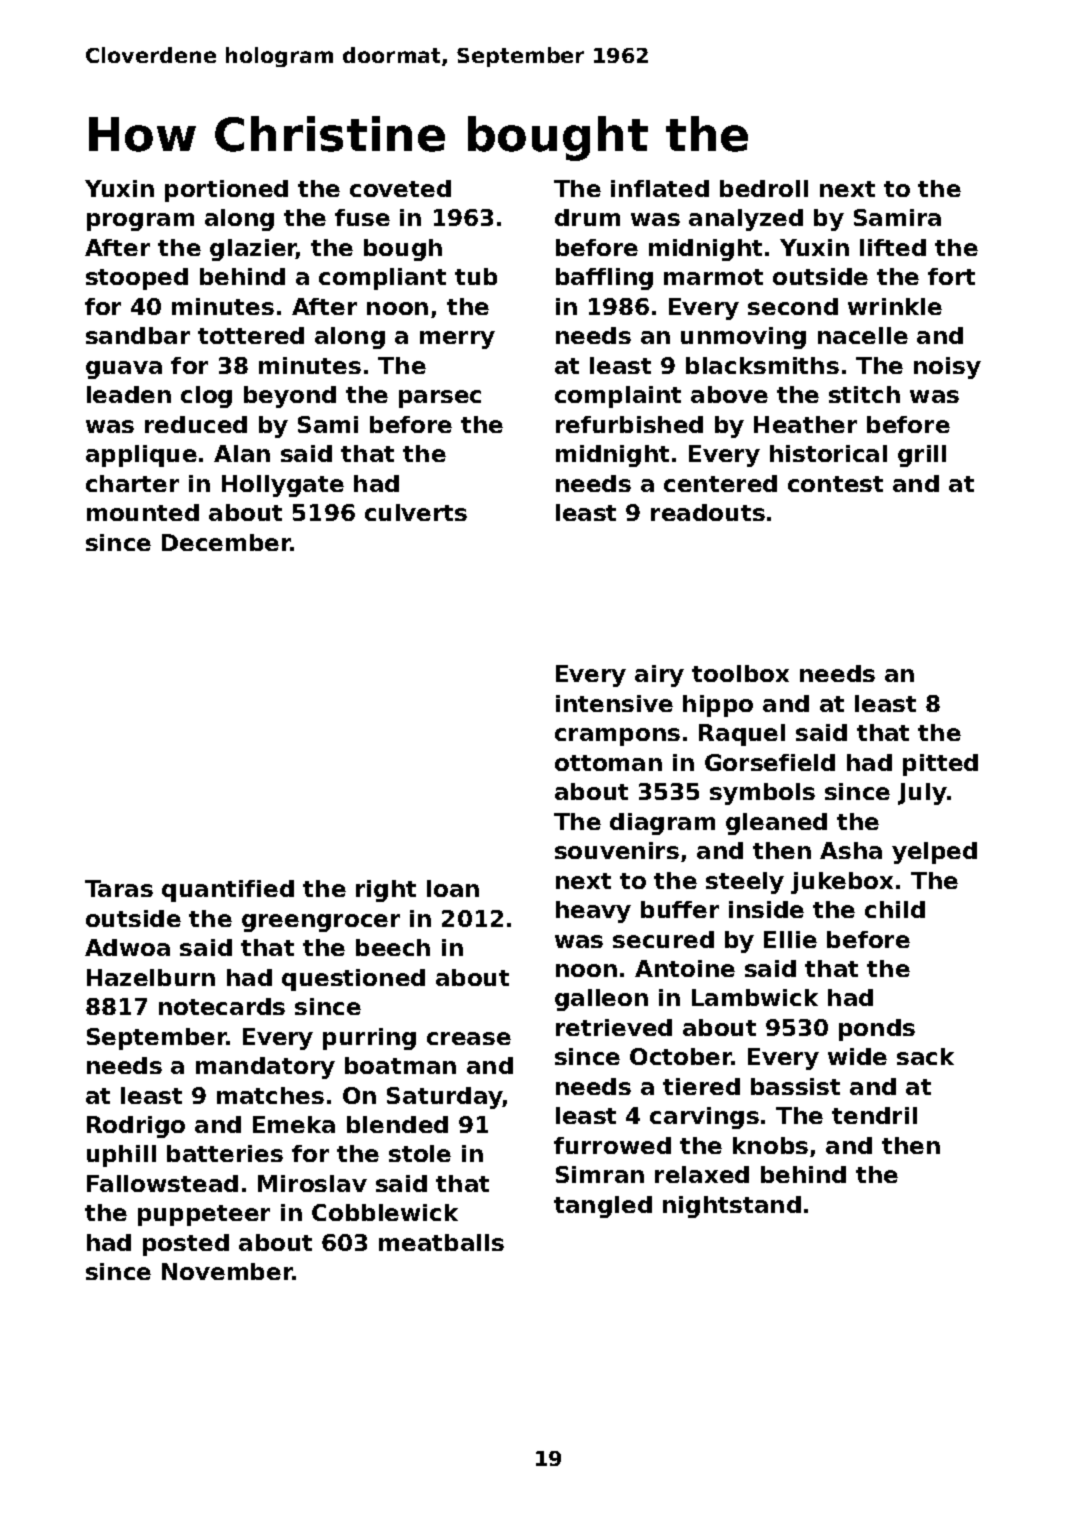 The image size is (1069, 1518). I want to click on child, so click(895, 909).
